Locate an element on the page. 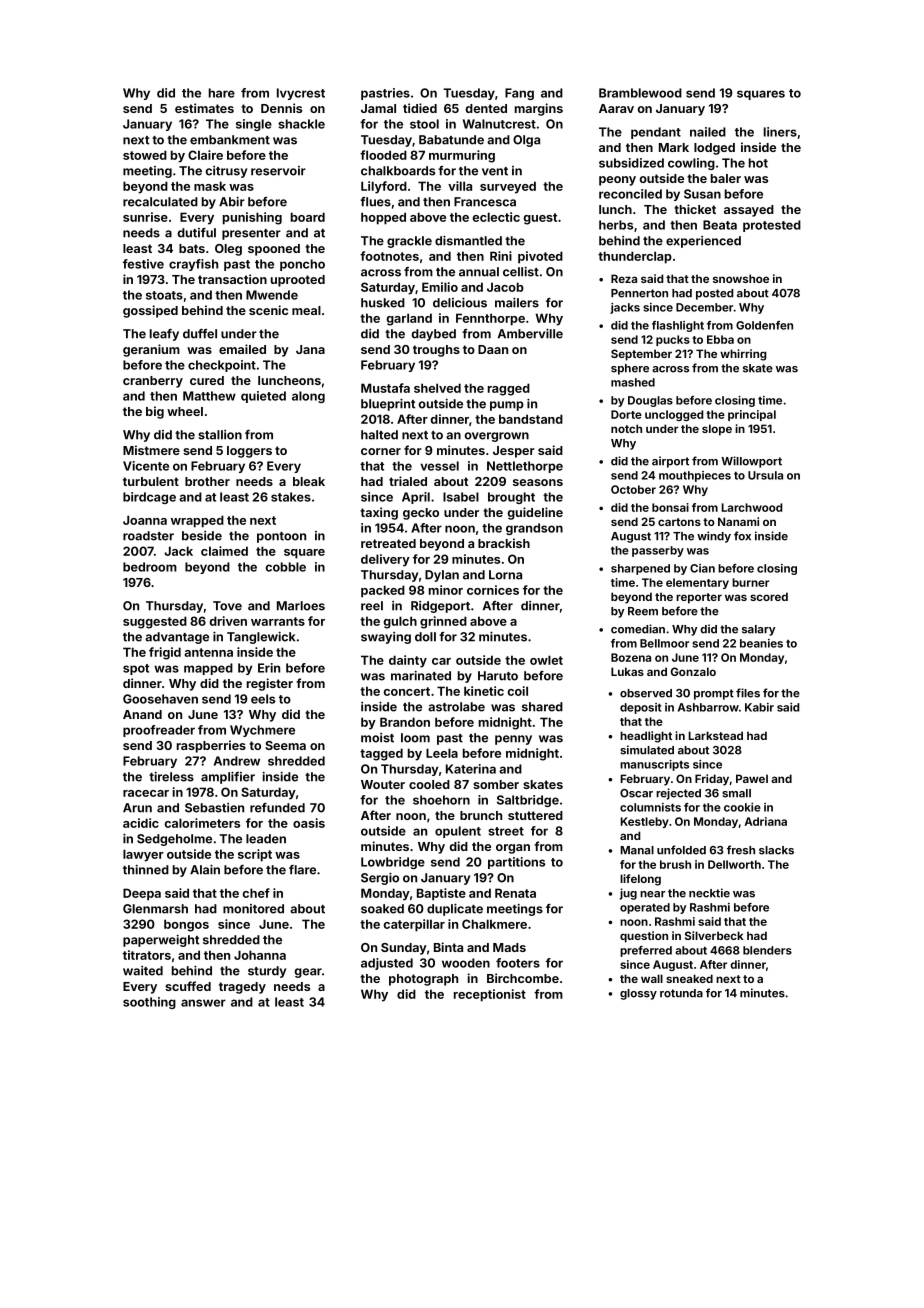 This page has width=924, height=1308. tragedy is located at coordinates (242, 988).
